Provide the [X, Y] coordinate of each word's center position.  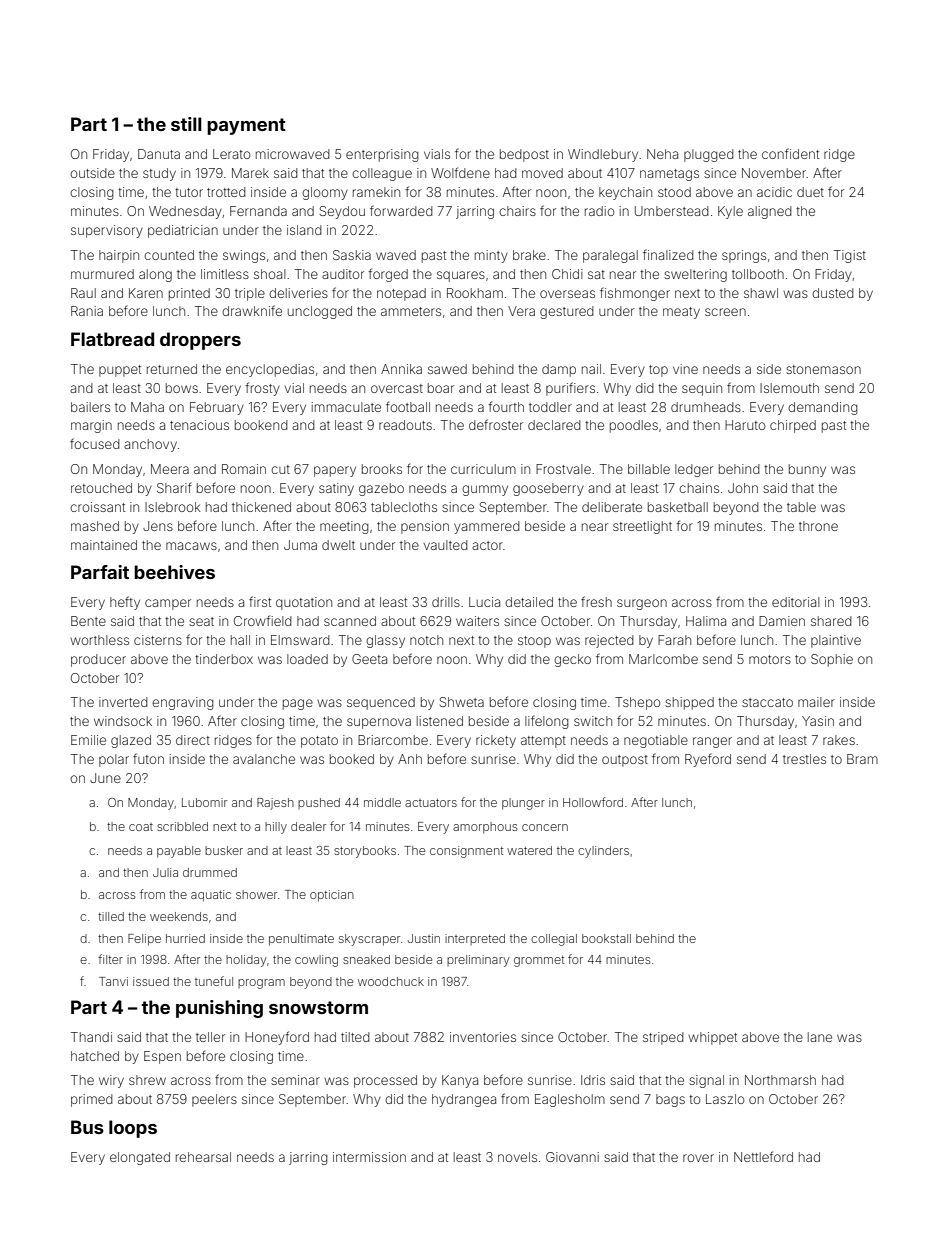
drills [446, 602]
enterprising [382, 155]
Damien [782, 621]
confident [790, 153]
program [261, 984]
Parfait [100, 572]
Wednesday [185, 212]
